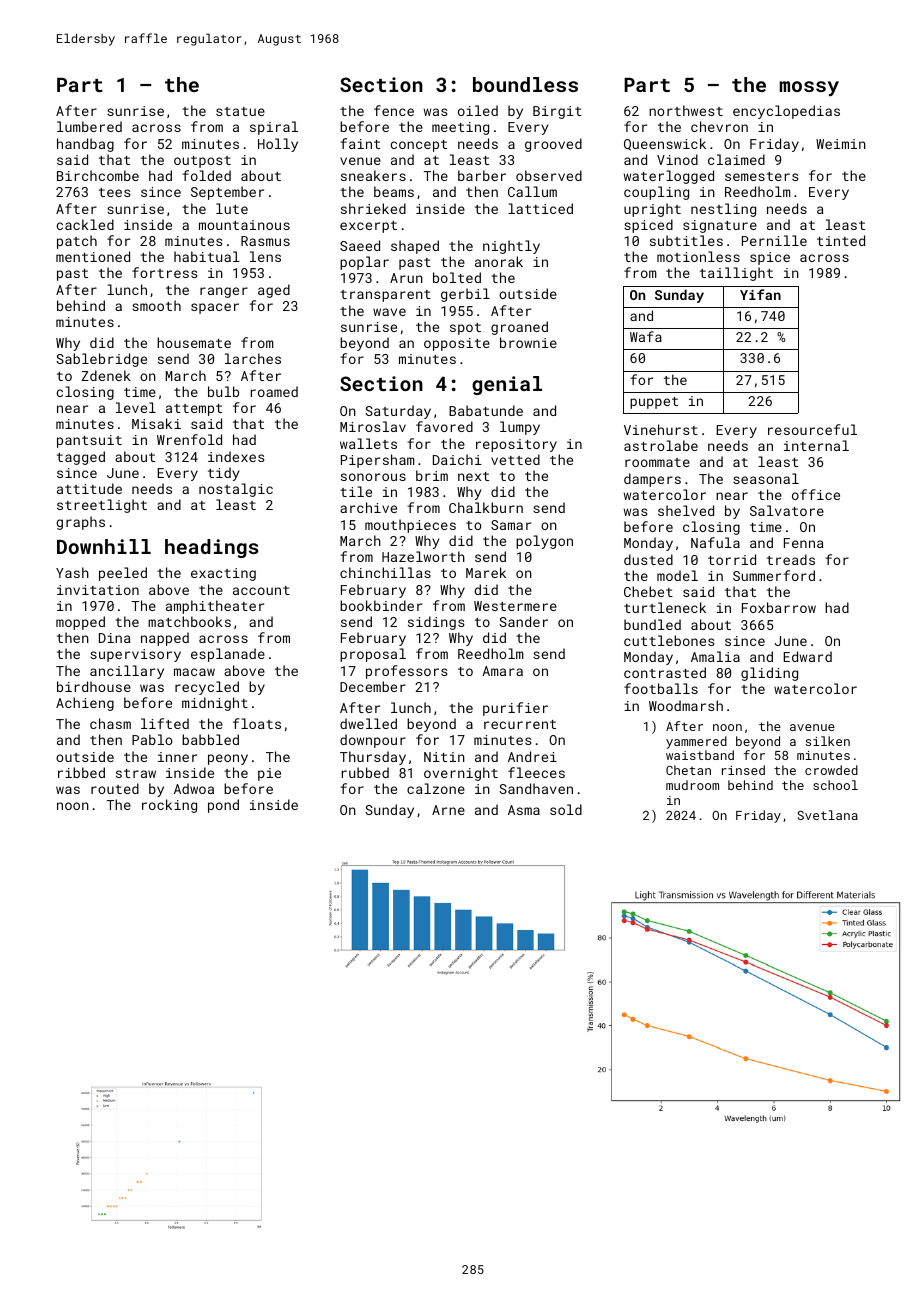 The width and height of the image is (924, 1308). I want to click on rubbed, so click(365, 772).
